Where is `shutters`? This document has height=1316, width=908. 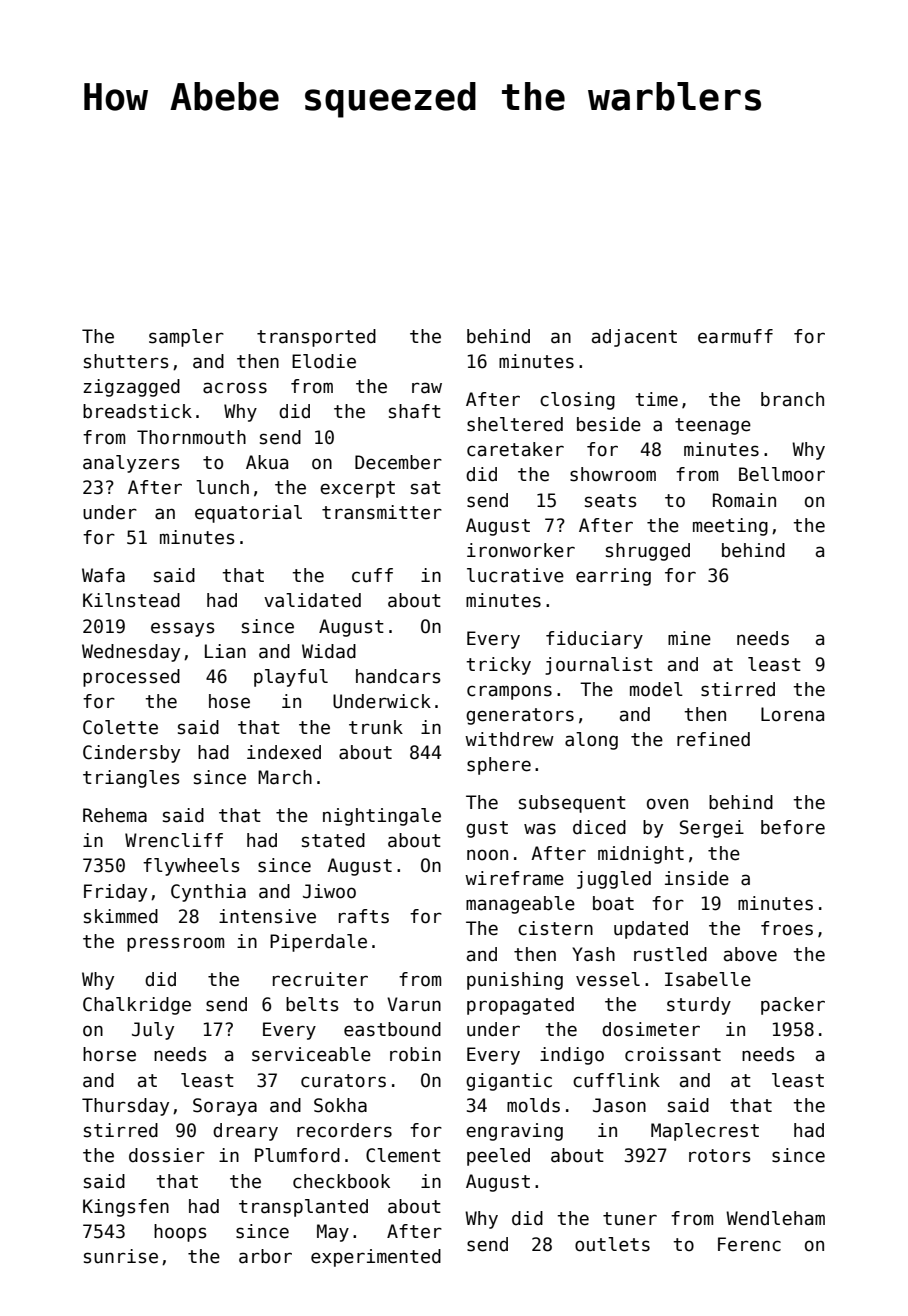
shutters is located at coordinates (126, 361).
